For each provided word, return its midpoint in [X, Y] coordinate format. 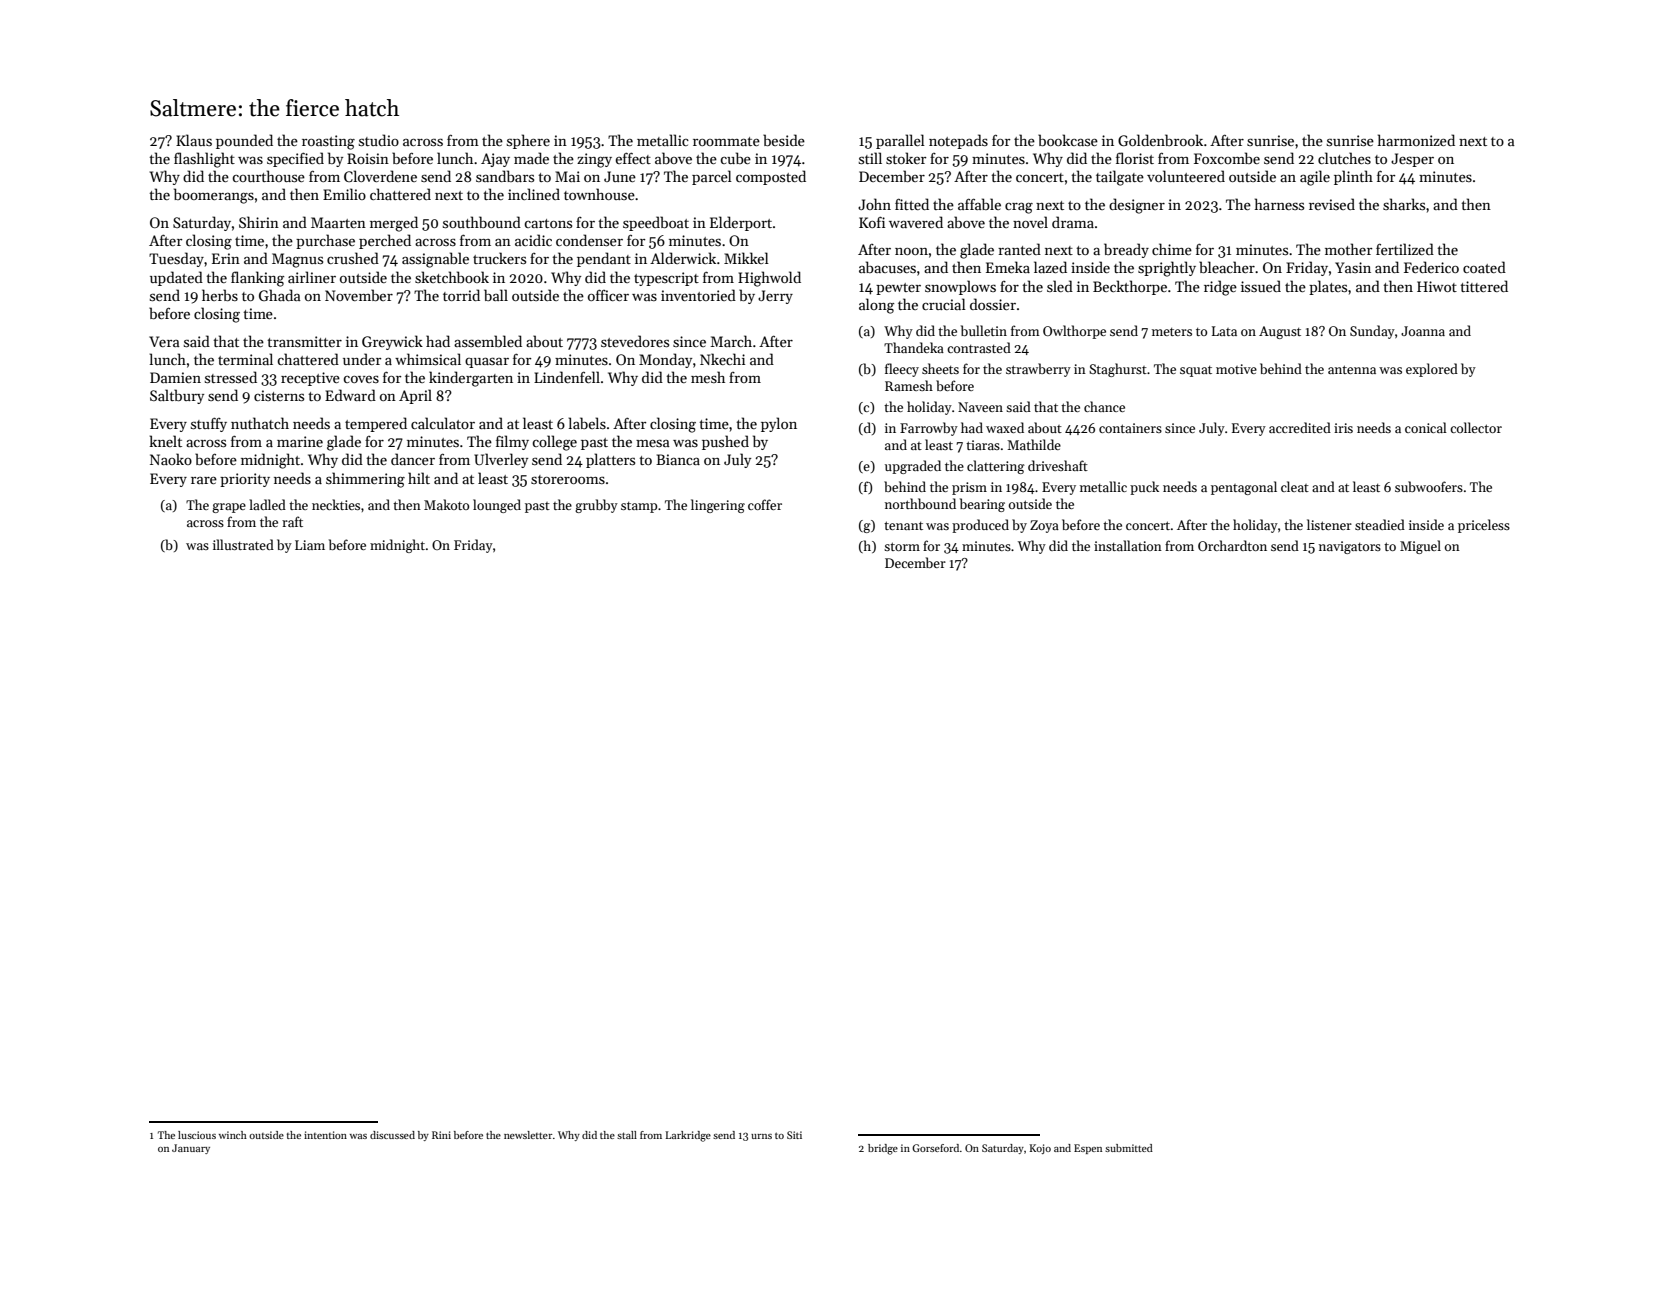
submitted [1129, 1148]
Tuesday [176, 259]
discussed [392, 1135]
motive [1236, 369]
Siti [794, 1135]
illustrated [243, 544]
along [876, 306]
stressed [231, 377]
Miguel [1420, 547]
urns [761, 1136]
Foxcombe [1227, 158]
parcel [712, 177]
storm [902, 546]
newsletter [528, 1135]
